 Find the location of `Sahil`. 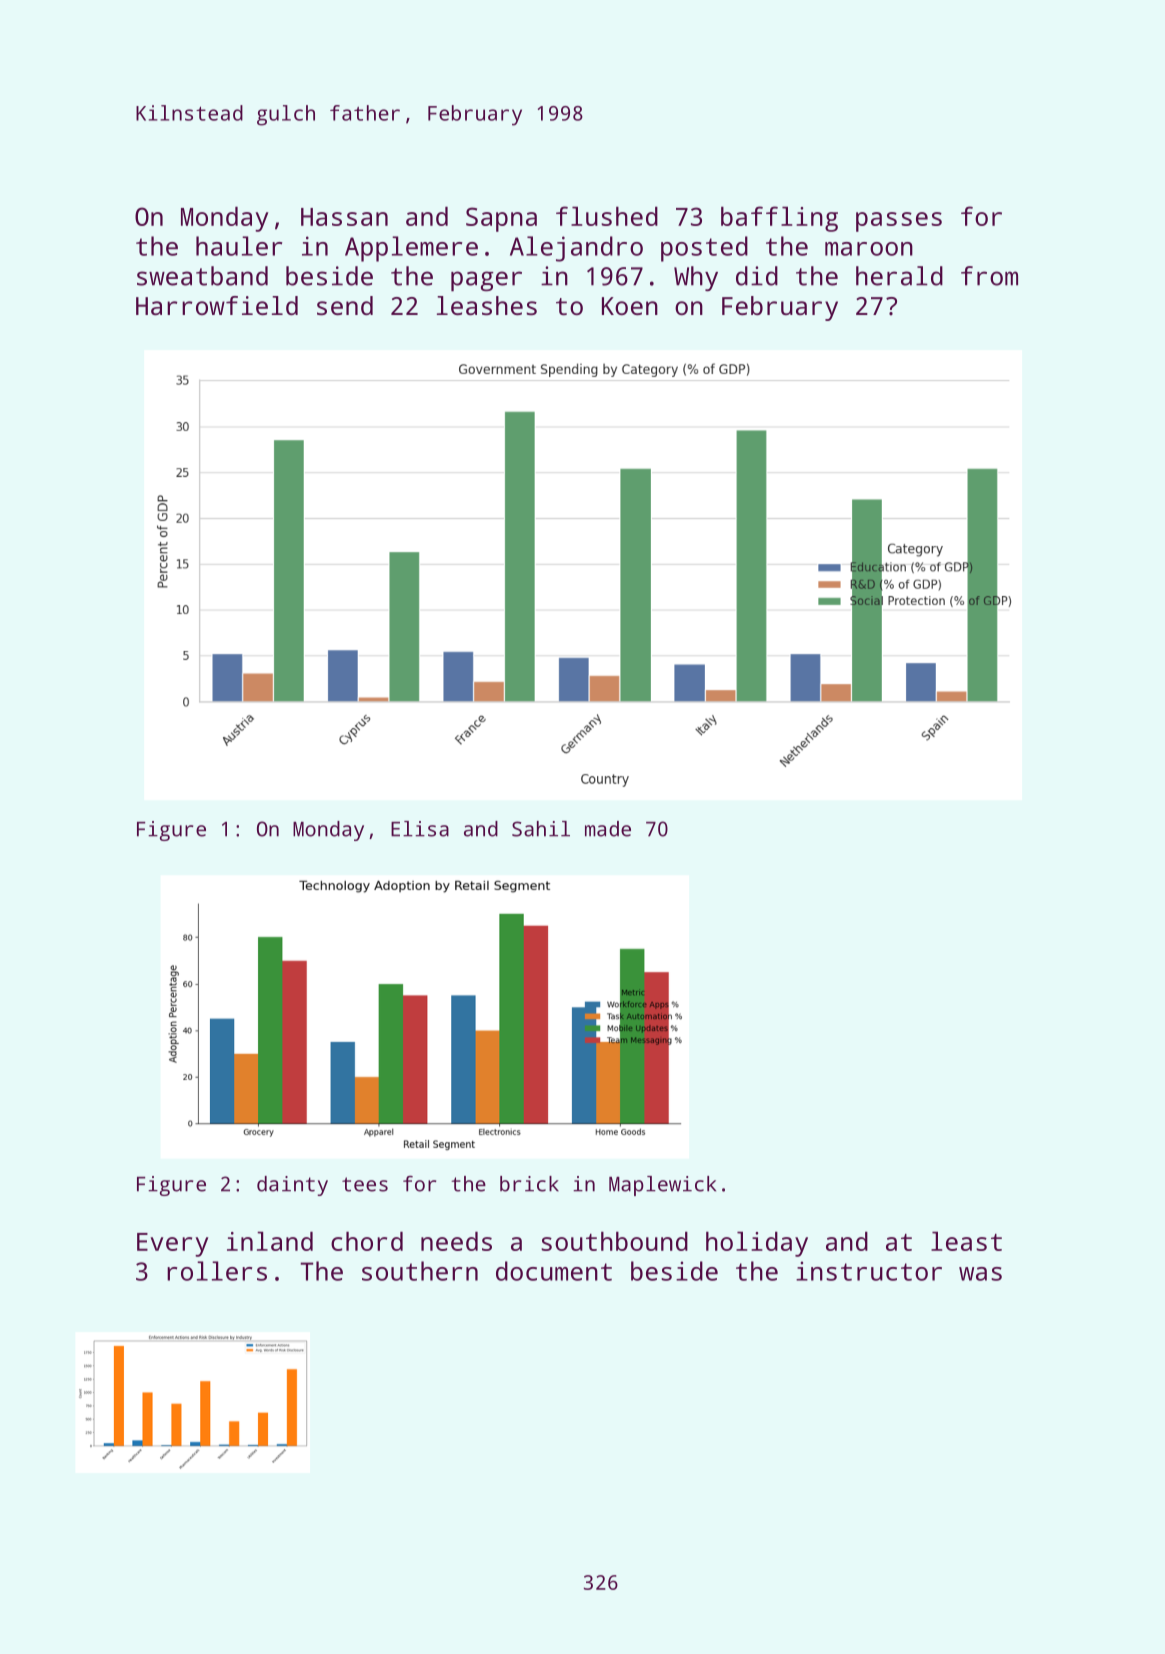

Sahil is located at coordinates (541, 829).
